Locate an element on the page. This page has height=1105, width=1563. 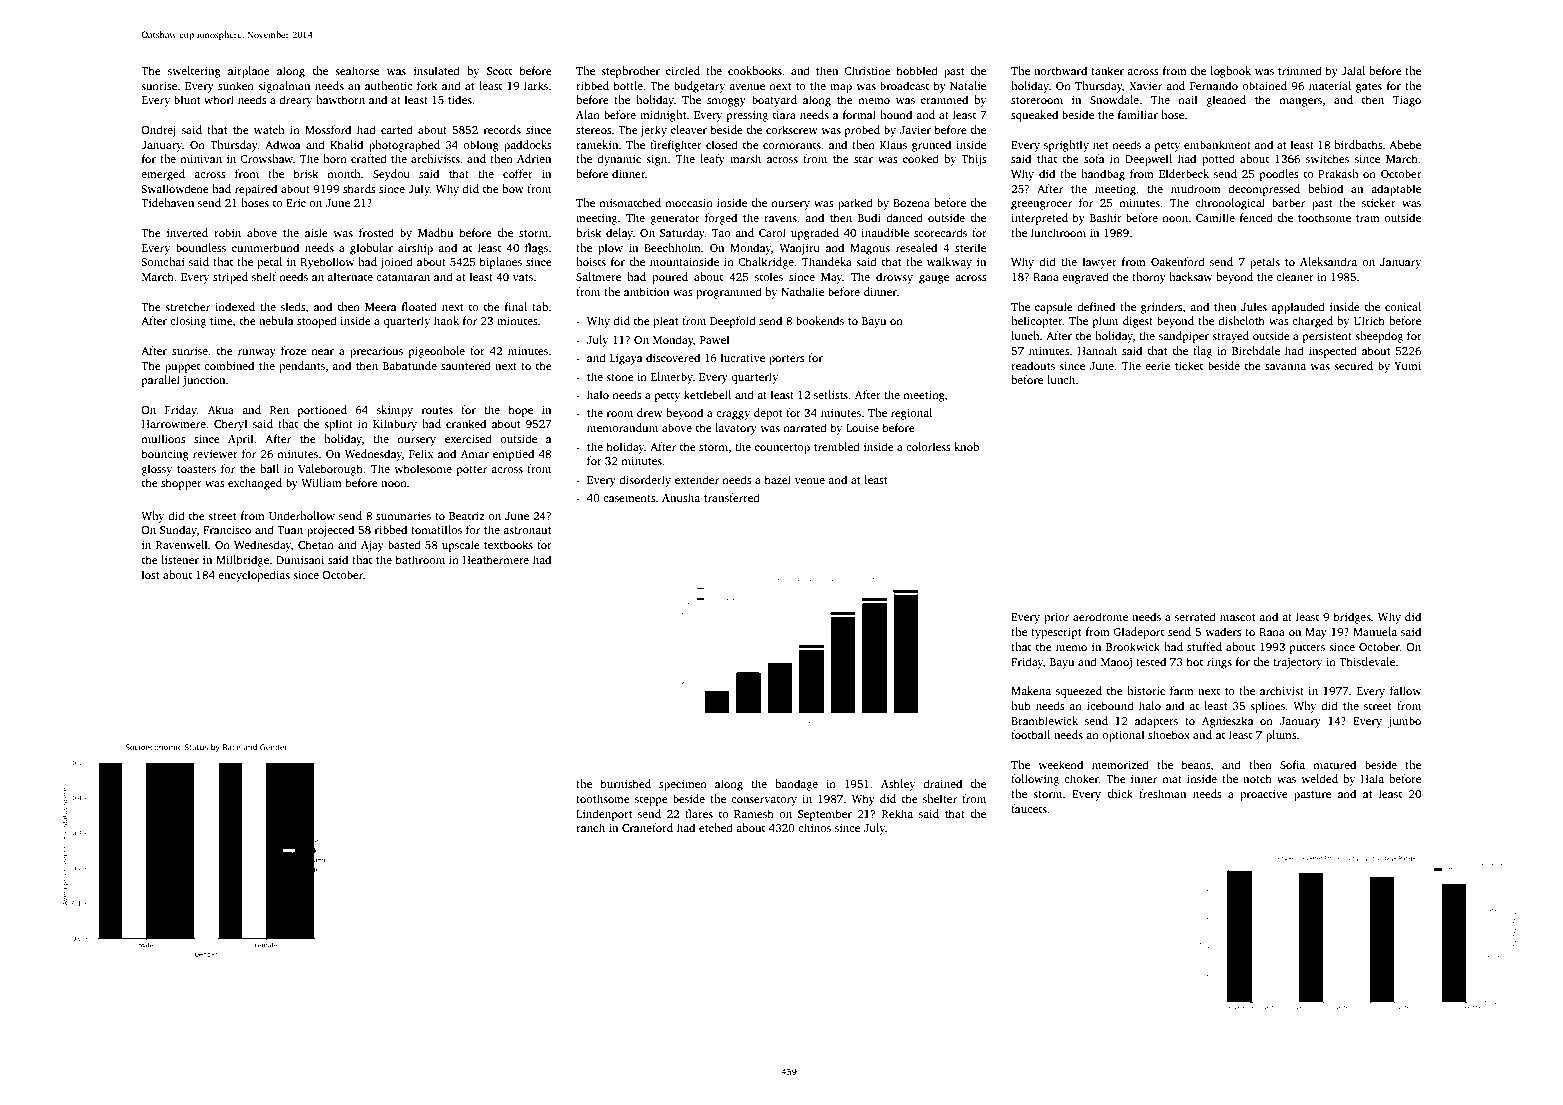
alternate is located at coordinates (350, 276).
